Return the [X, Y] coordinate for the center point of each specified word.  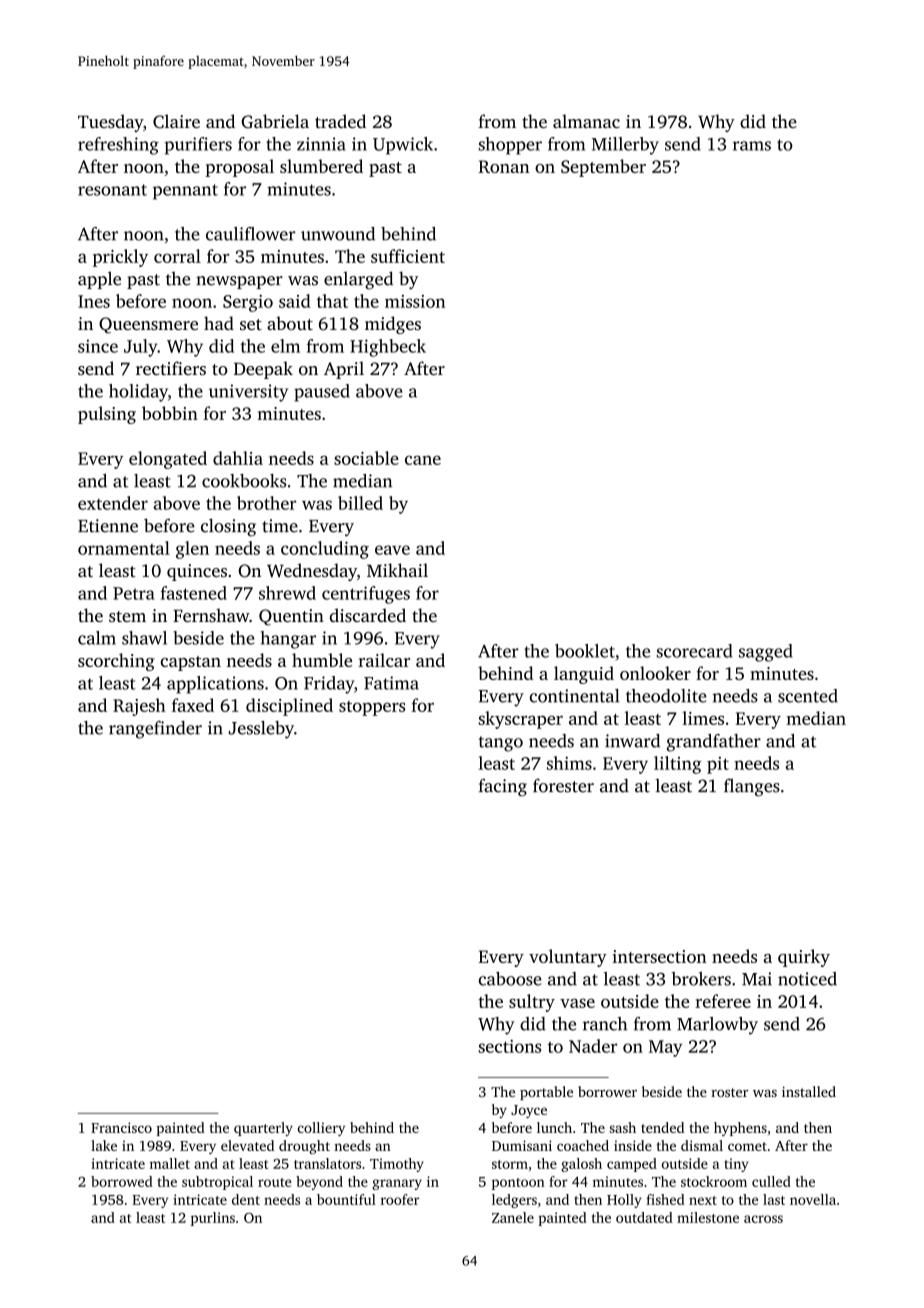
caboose [510, 979]
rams [752, 146]
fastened [194, 593]
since [98, 346]
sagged [766, 653]
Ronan [504, 166]
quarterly [263, 1129]
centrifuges [366, 595]
